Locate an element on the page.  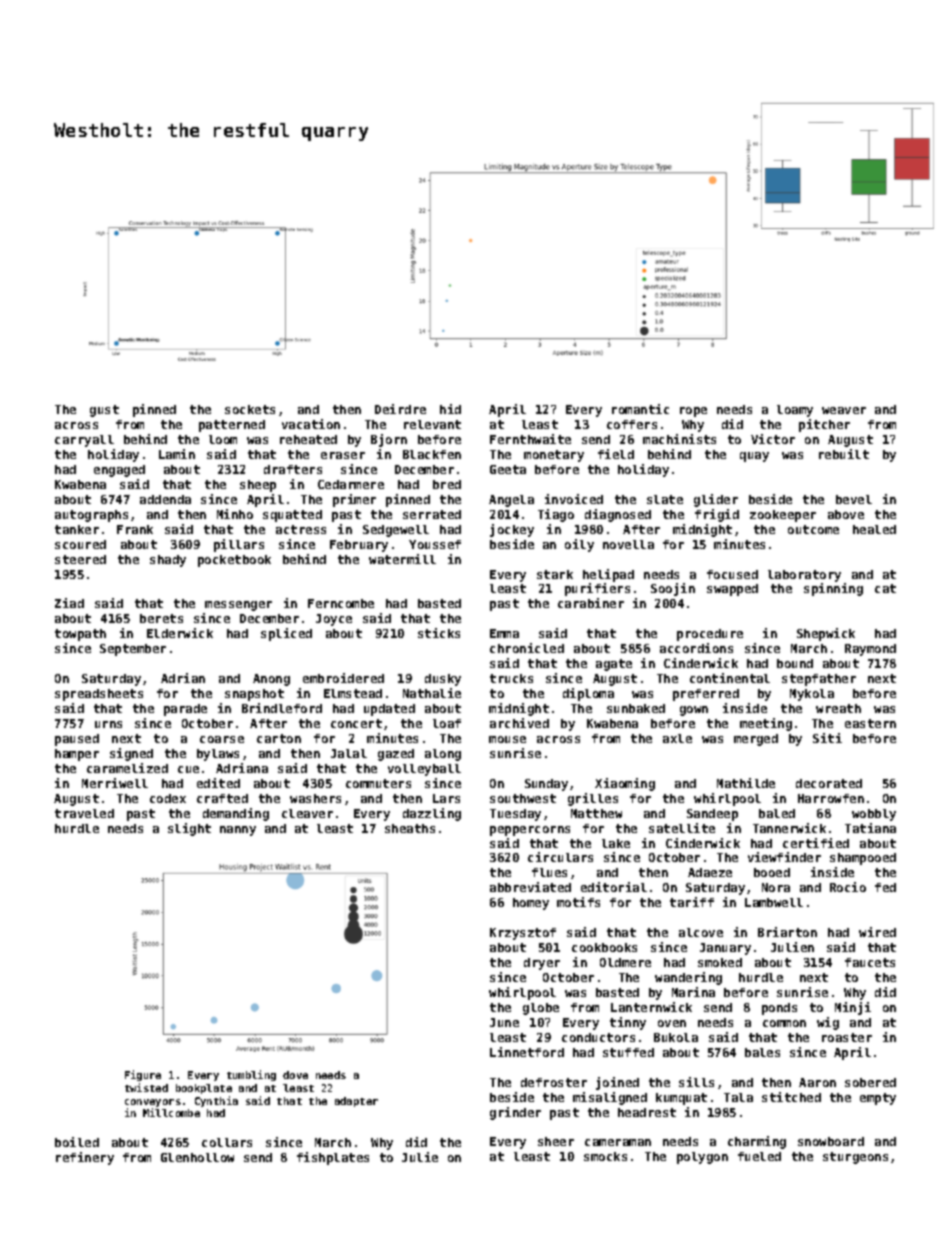
hid is located at coordinates (450, 409).
